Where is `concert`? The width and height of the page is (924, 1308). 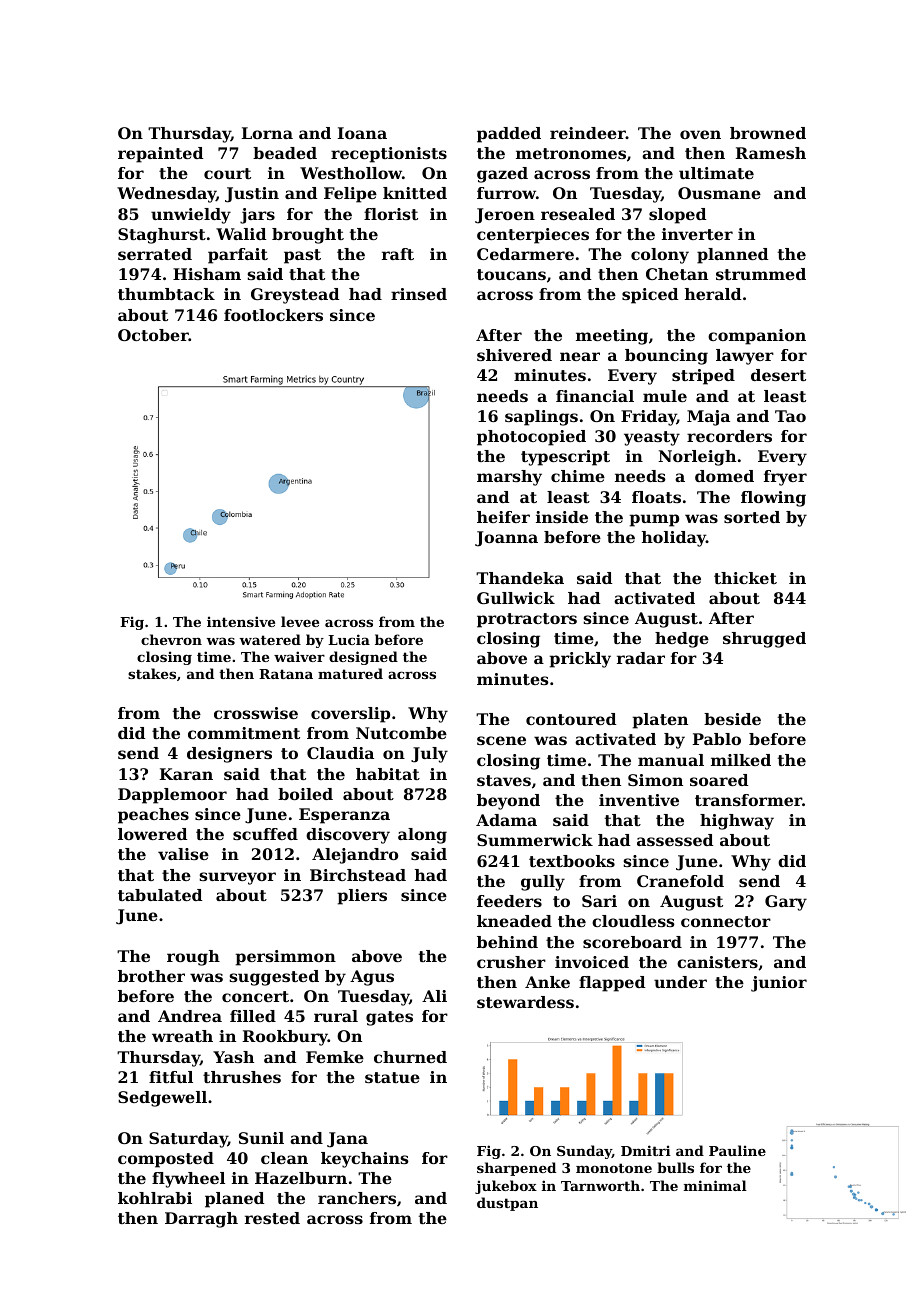 concert is located at coordinates (255, 996).
